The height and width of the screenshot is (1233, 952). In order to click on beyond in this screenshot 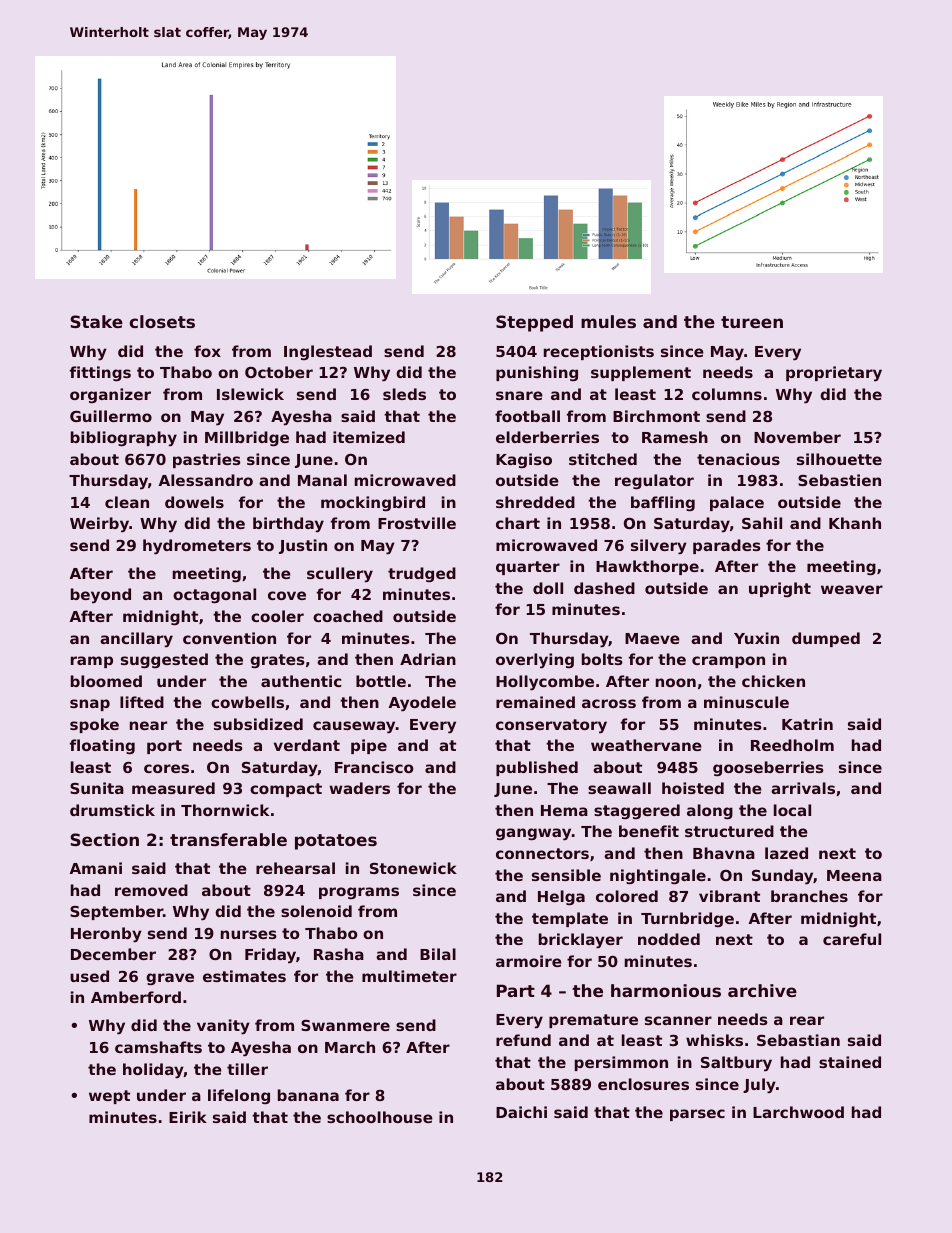, I will do `click(101, 596)`.
